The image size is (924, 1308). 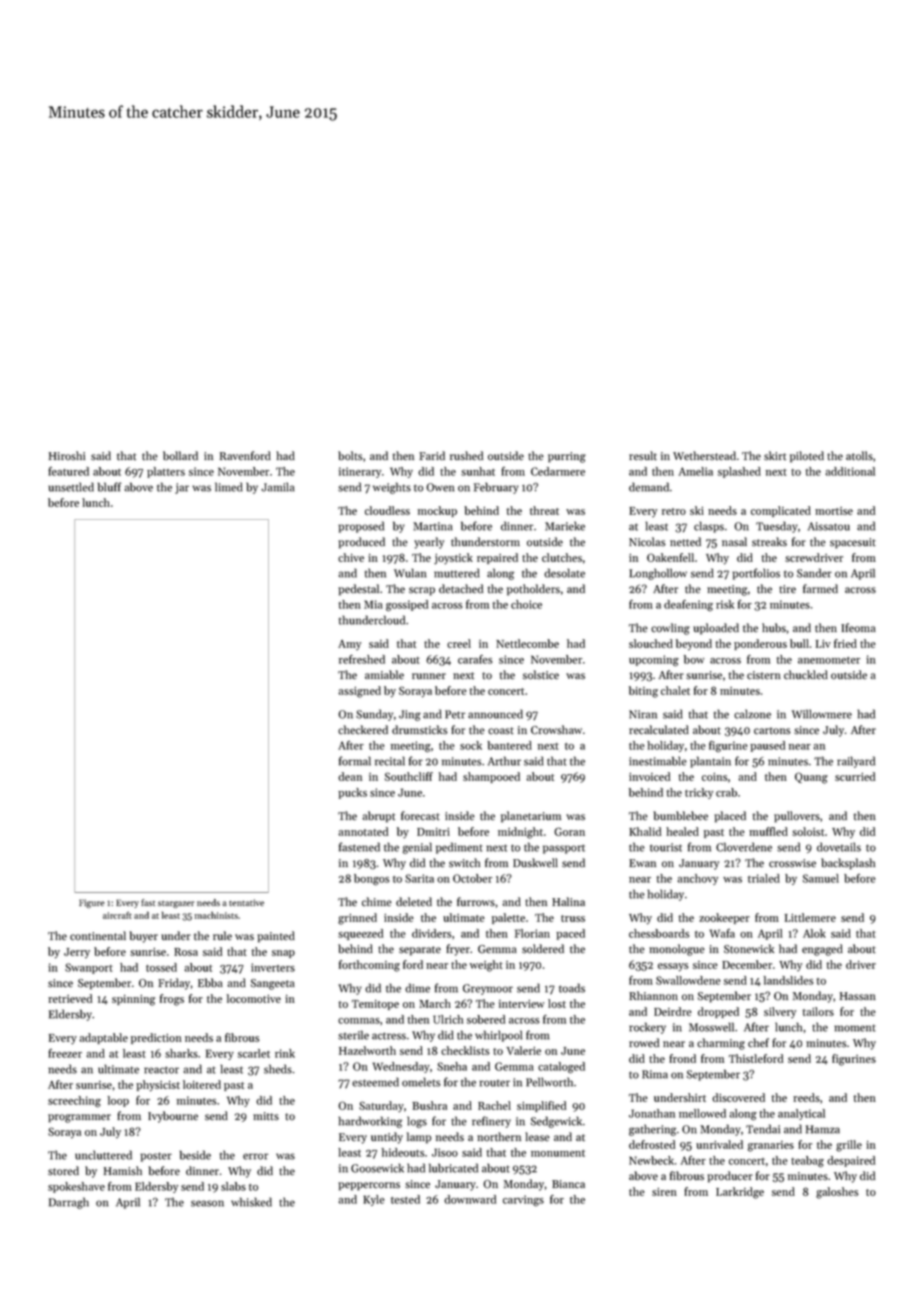 What do you see at coordinates (810, 917) in the screenshot?
I see `Littlemere` at bounding box center [810, 917].
